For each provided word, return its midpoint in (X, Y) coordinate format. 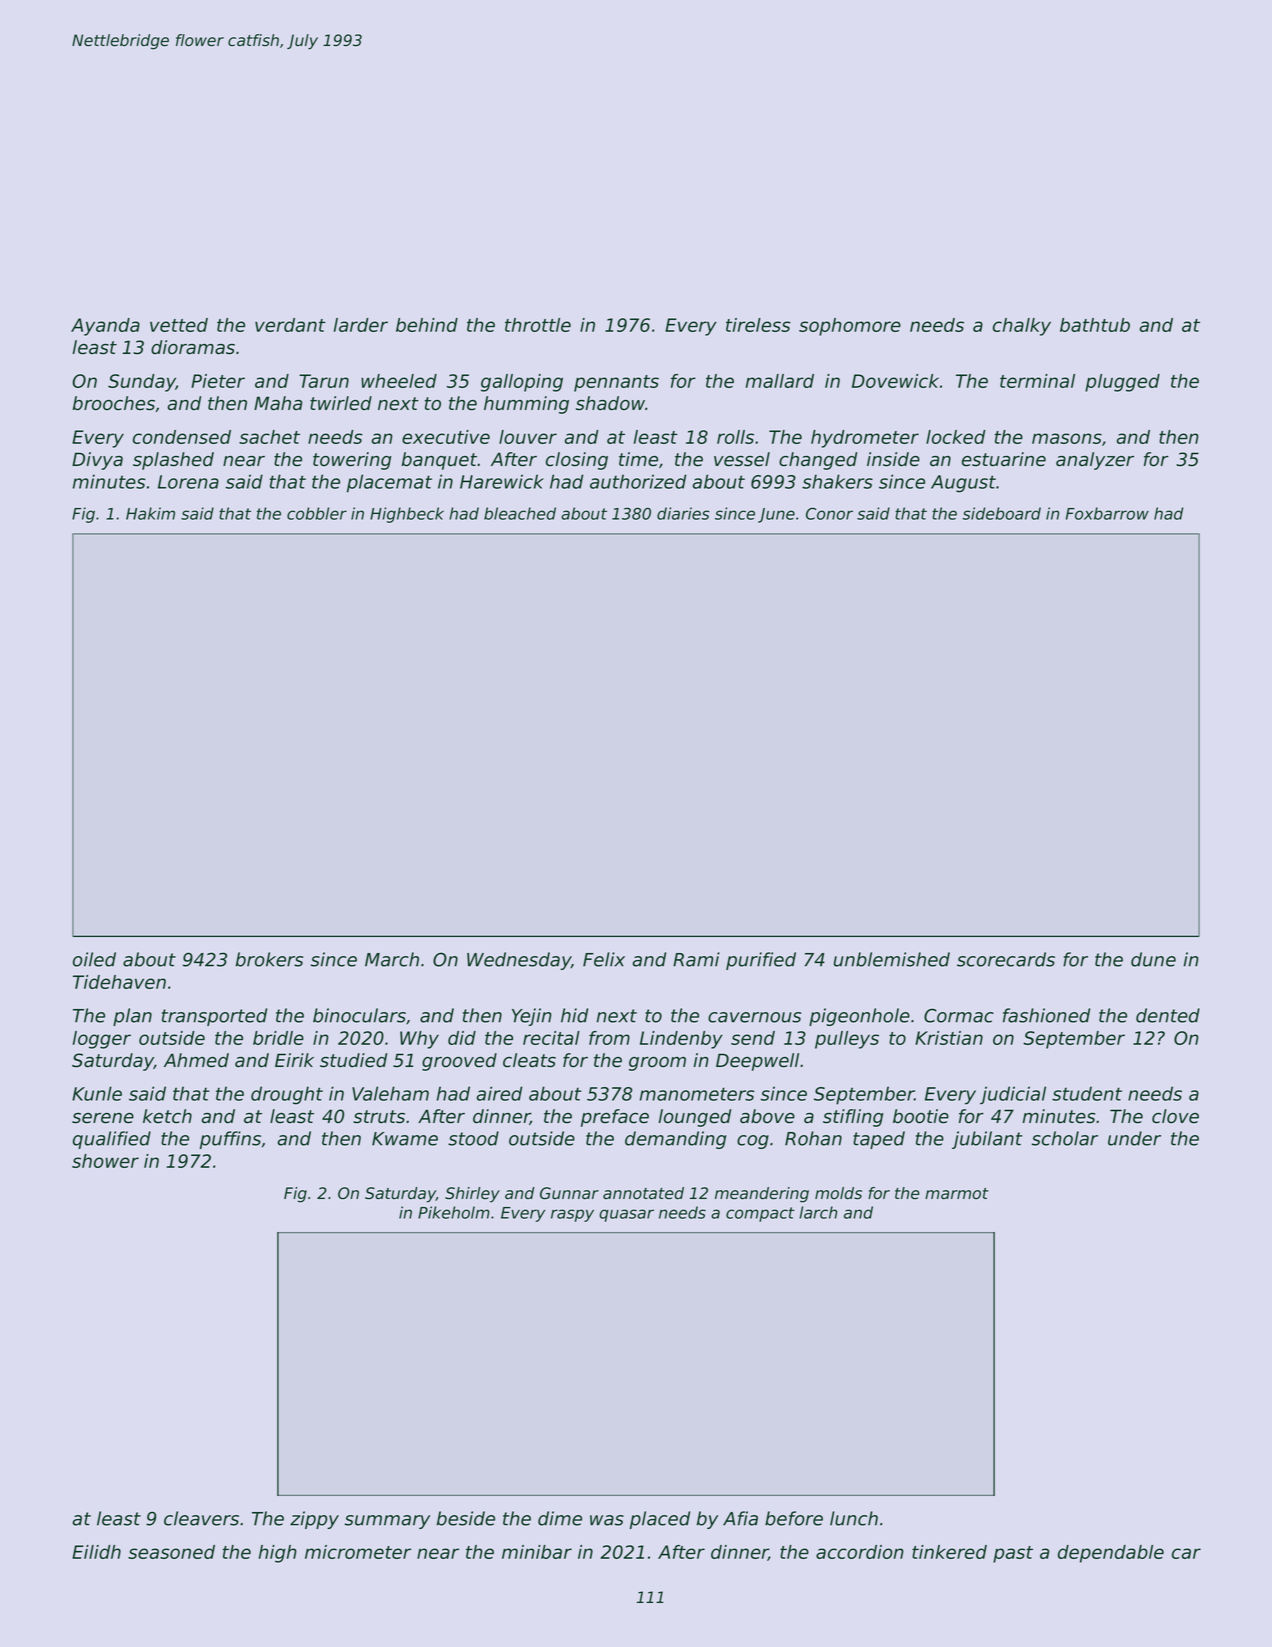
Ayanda (105, 327)
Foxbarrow (1107, 513)
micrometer (358, 1552)
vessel (742, 459)
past (1013, 1554)
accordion (860, 1552)
